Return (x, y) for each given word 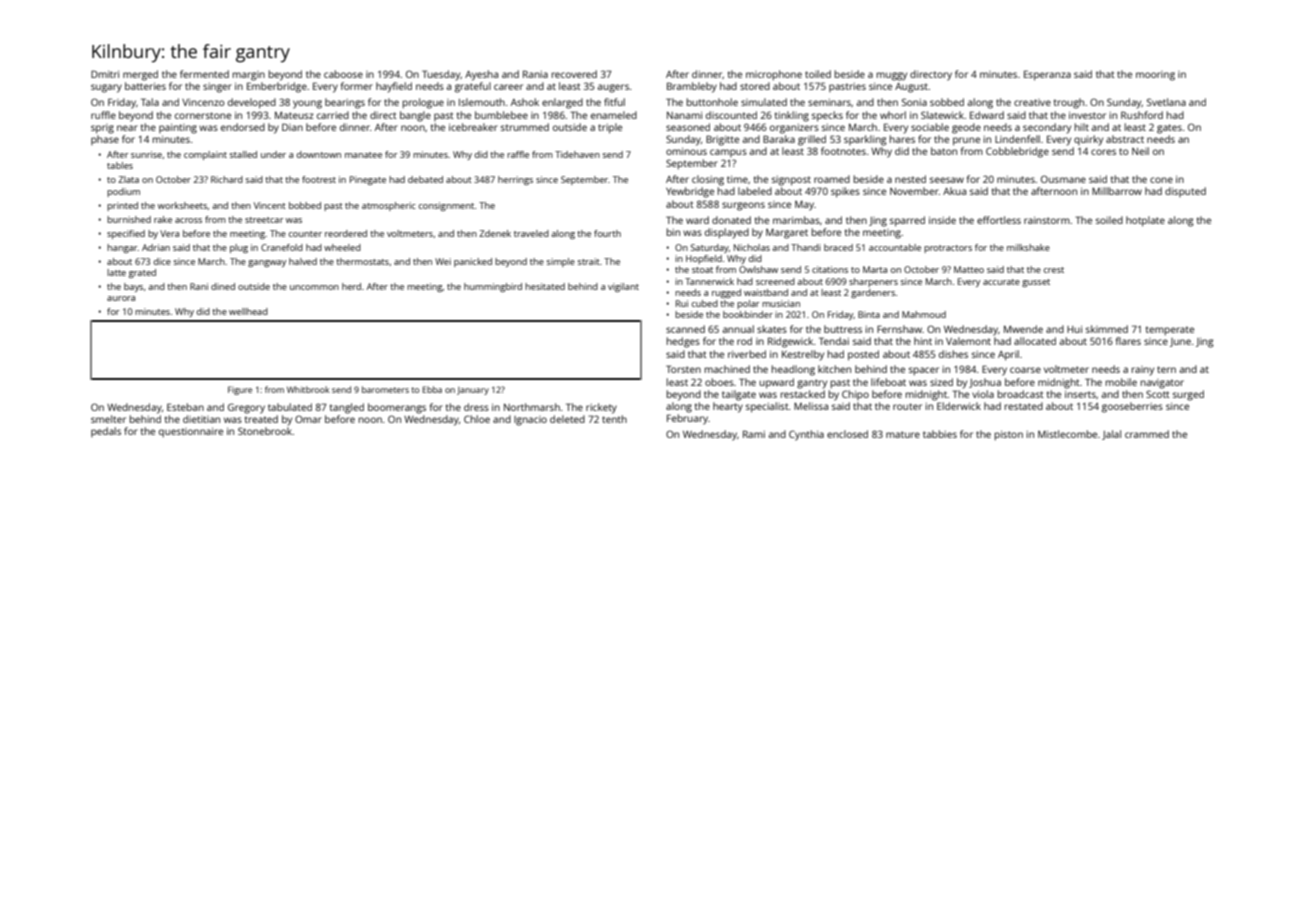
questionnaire (191, 432)
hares (902, 139)
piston (1009, 435)
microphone (774, 75)
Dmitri (105, 74)
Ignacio (530, 421)
